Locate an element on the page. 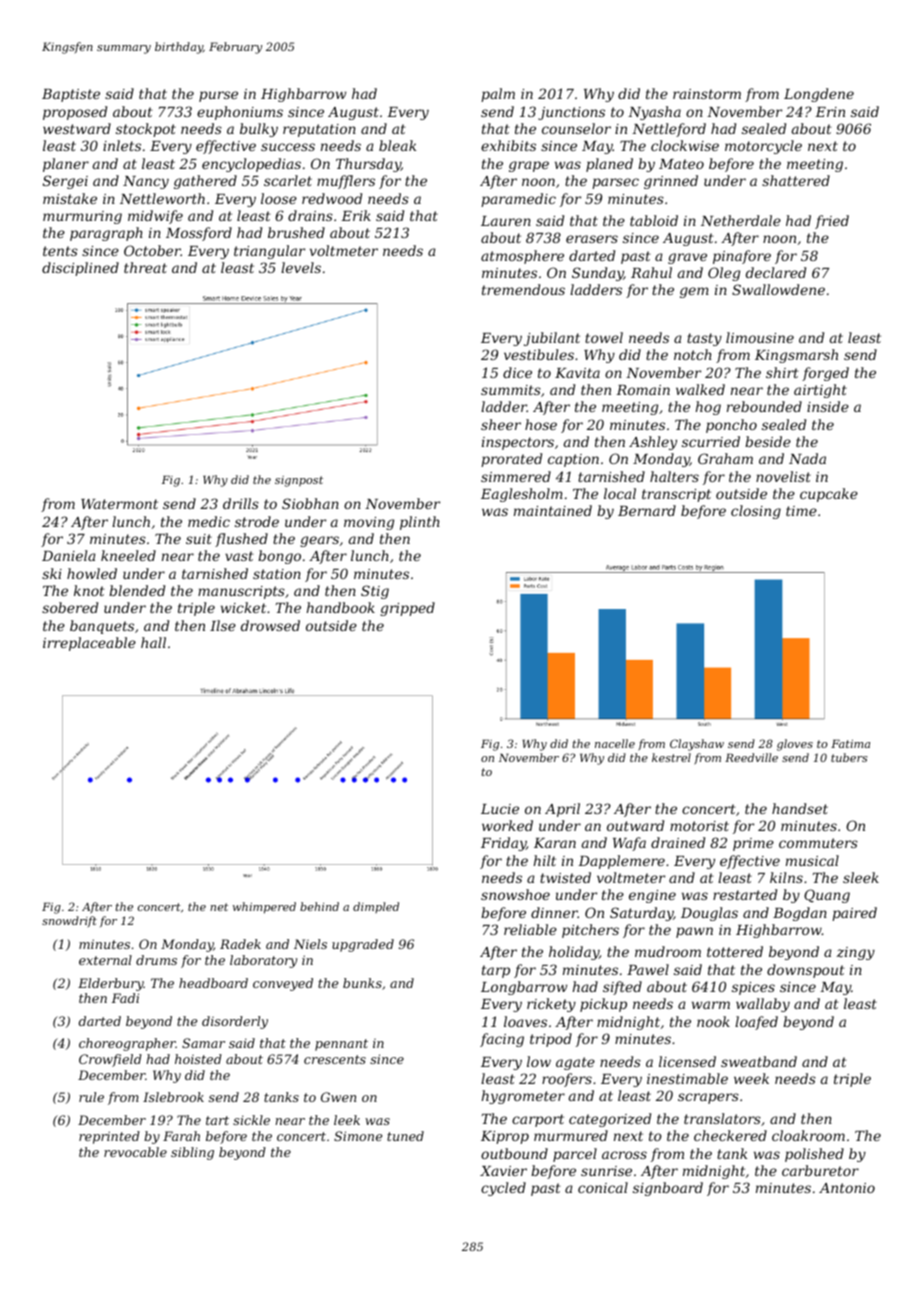 The width and height of the document is (924, 1308). headboard is located at coordinates (213, 983).
